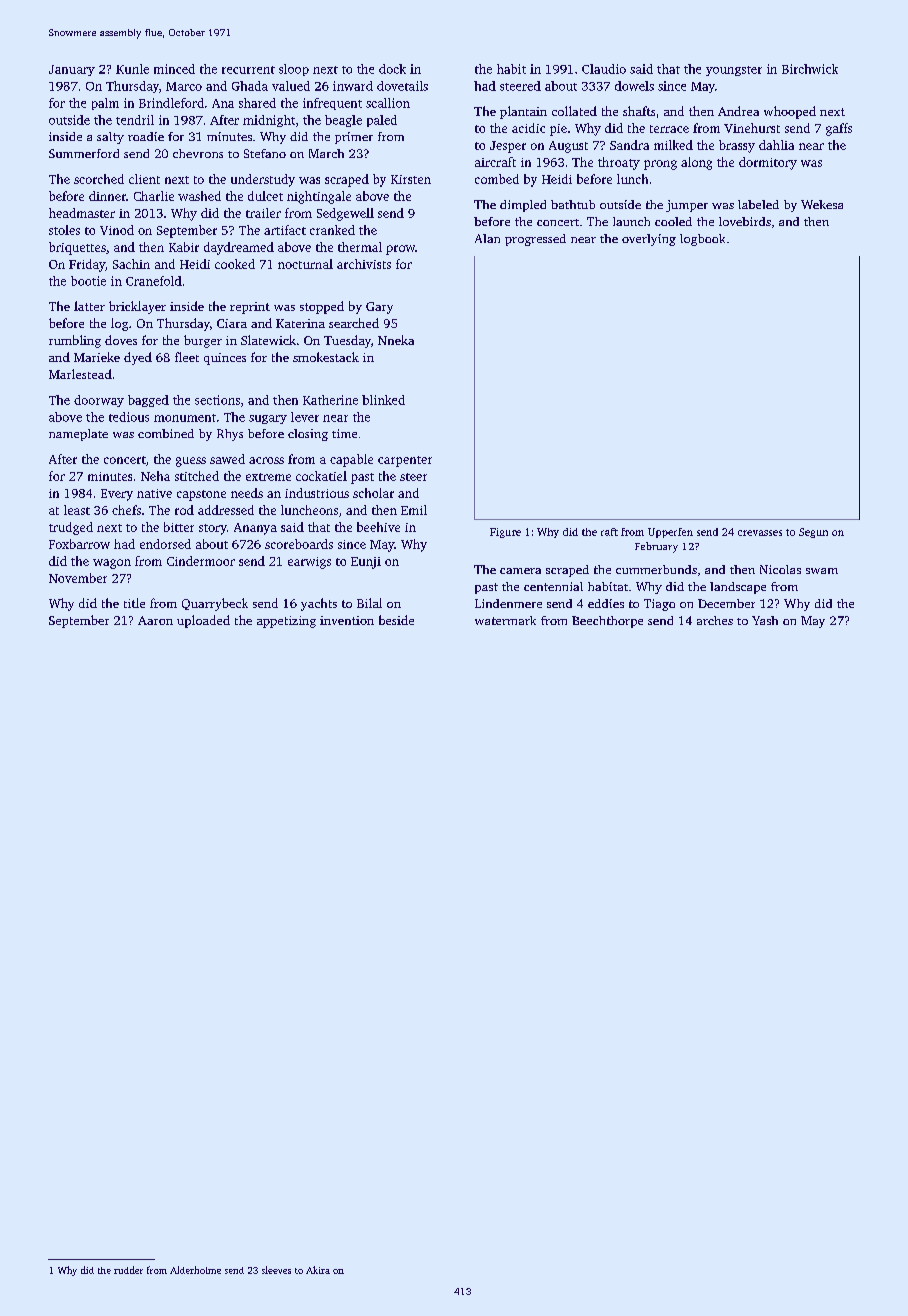 Image resolution: width=908 pixels, height=1316 pixels. What do you see at coordinates (195, 1270) in the page?
I see `Alderholme` at bounding box center [195, 1270].
